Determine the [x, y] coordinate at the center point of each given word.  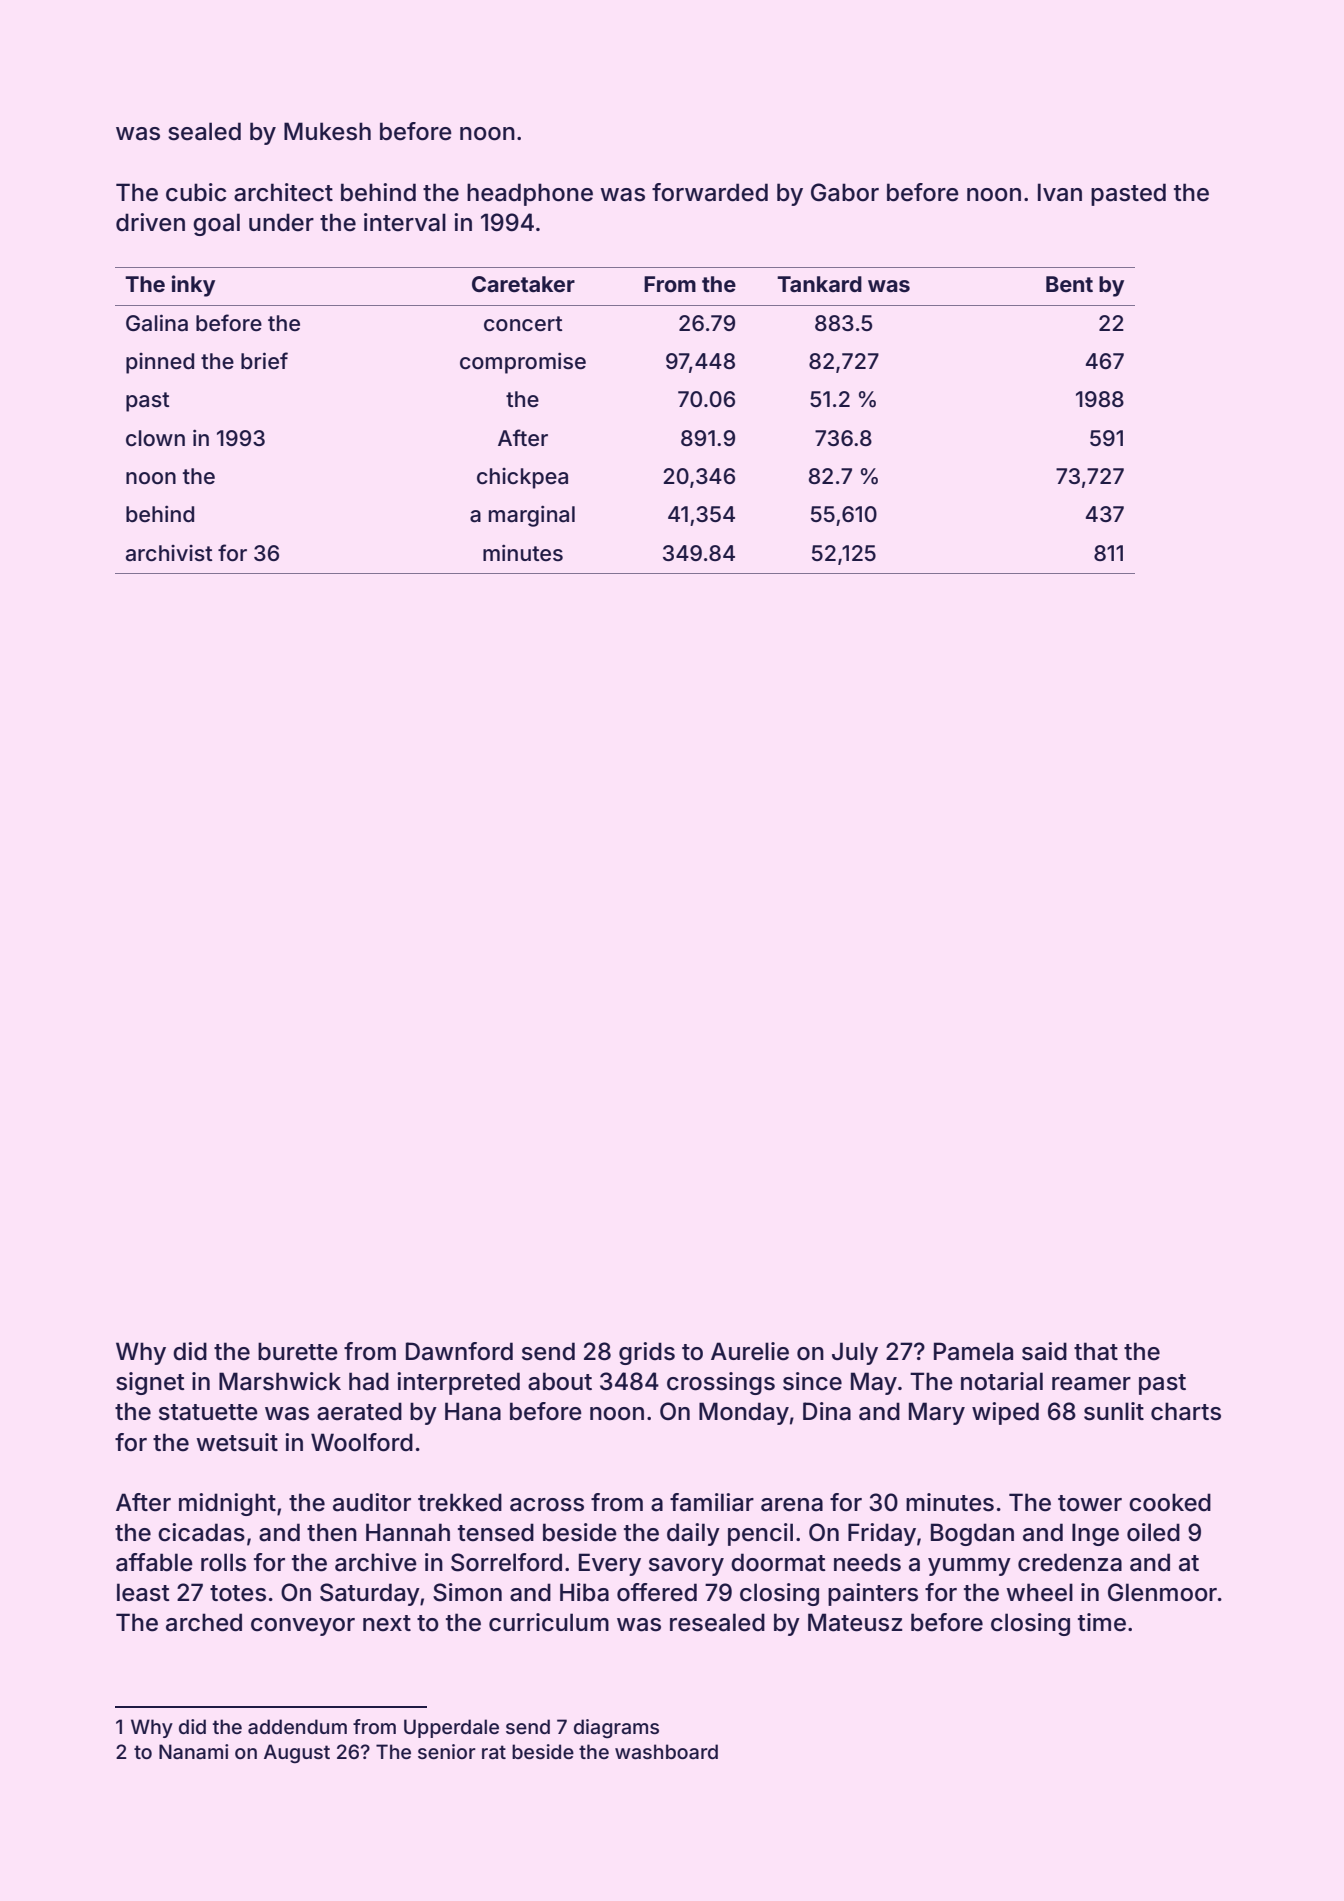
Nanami [193, 1751]
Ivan [1060, 192]
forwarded [710, 192]
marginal [532, 516]
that [1096, 1351]
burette [298, 1351]
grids [647, 1353]
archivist [169, 553]
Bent [1069, 284]
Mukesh [327, 131]
